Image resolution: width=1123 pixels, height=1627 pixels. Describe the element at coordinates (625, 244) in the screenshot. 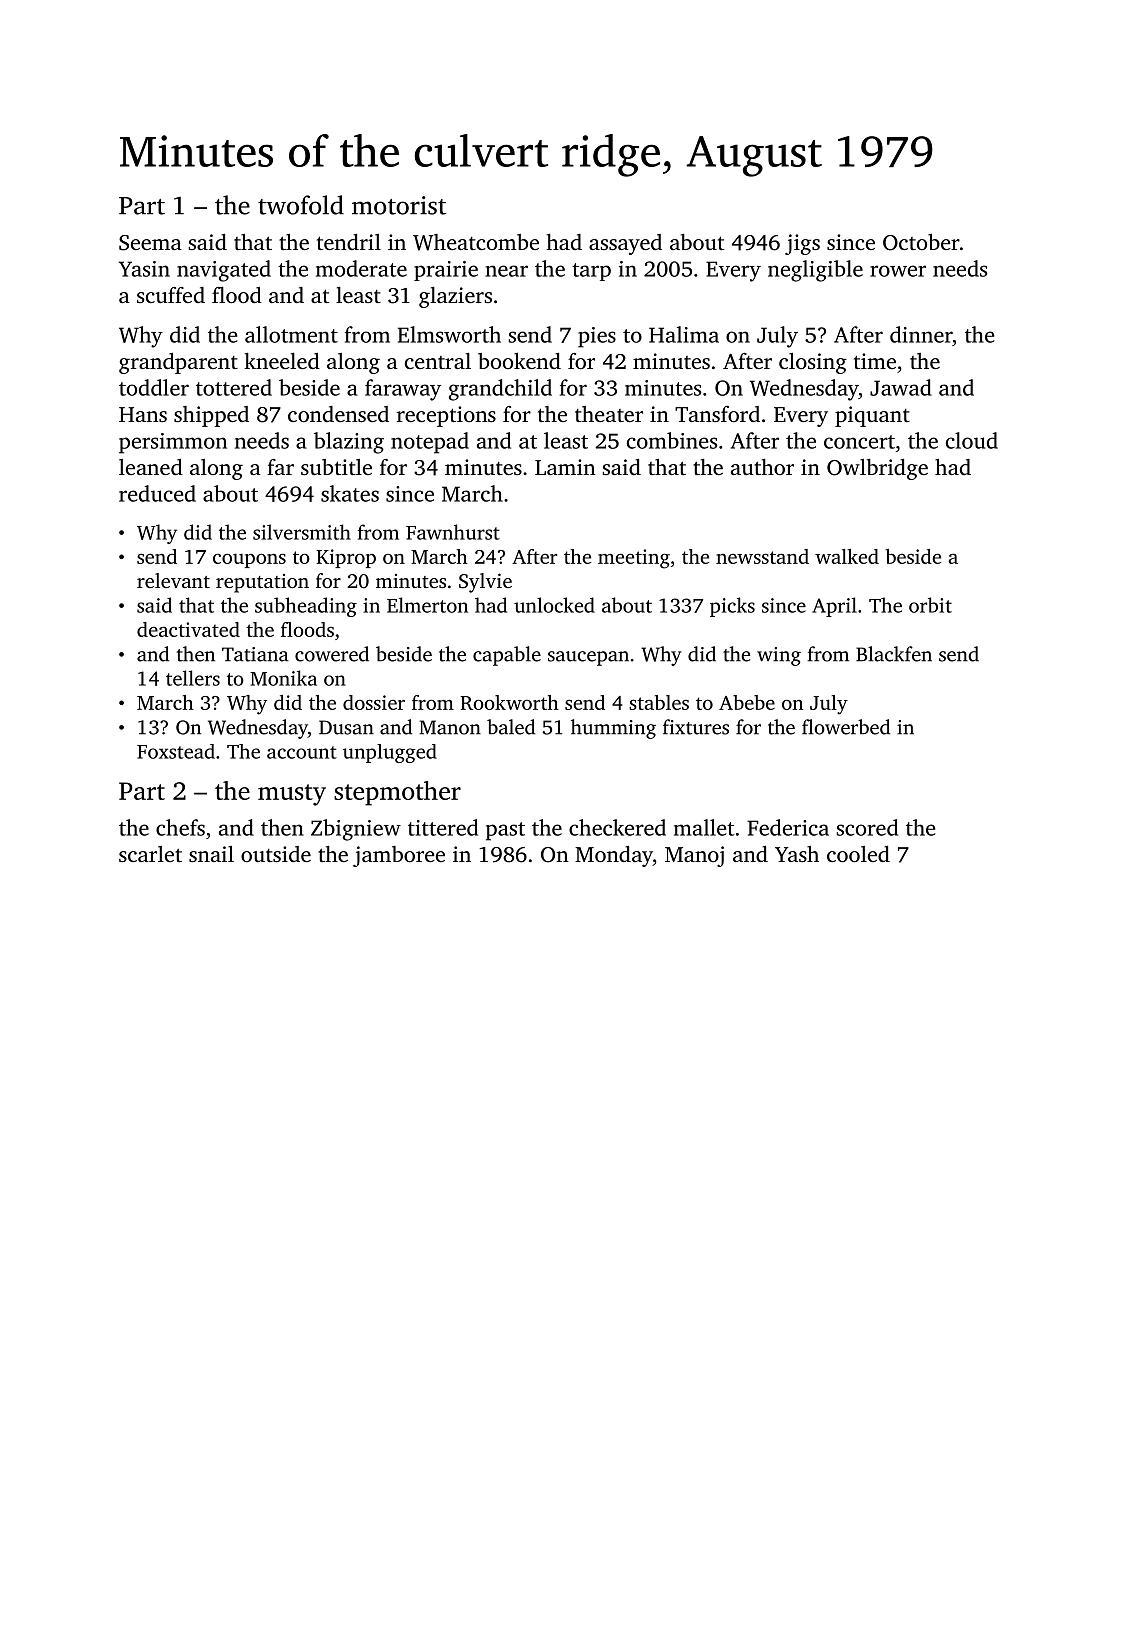

I see `assayed` at that location.
